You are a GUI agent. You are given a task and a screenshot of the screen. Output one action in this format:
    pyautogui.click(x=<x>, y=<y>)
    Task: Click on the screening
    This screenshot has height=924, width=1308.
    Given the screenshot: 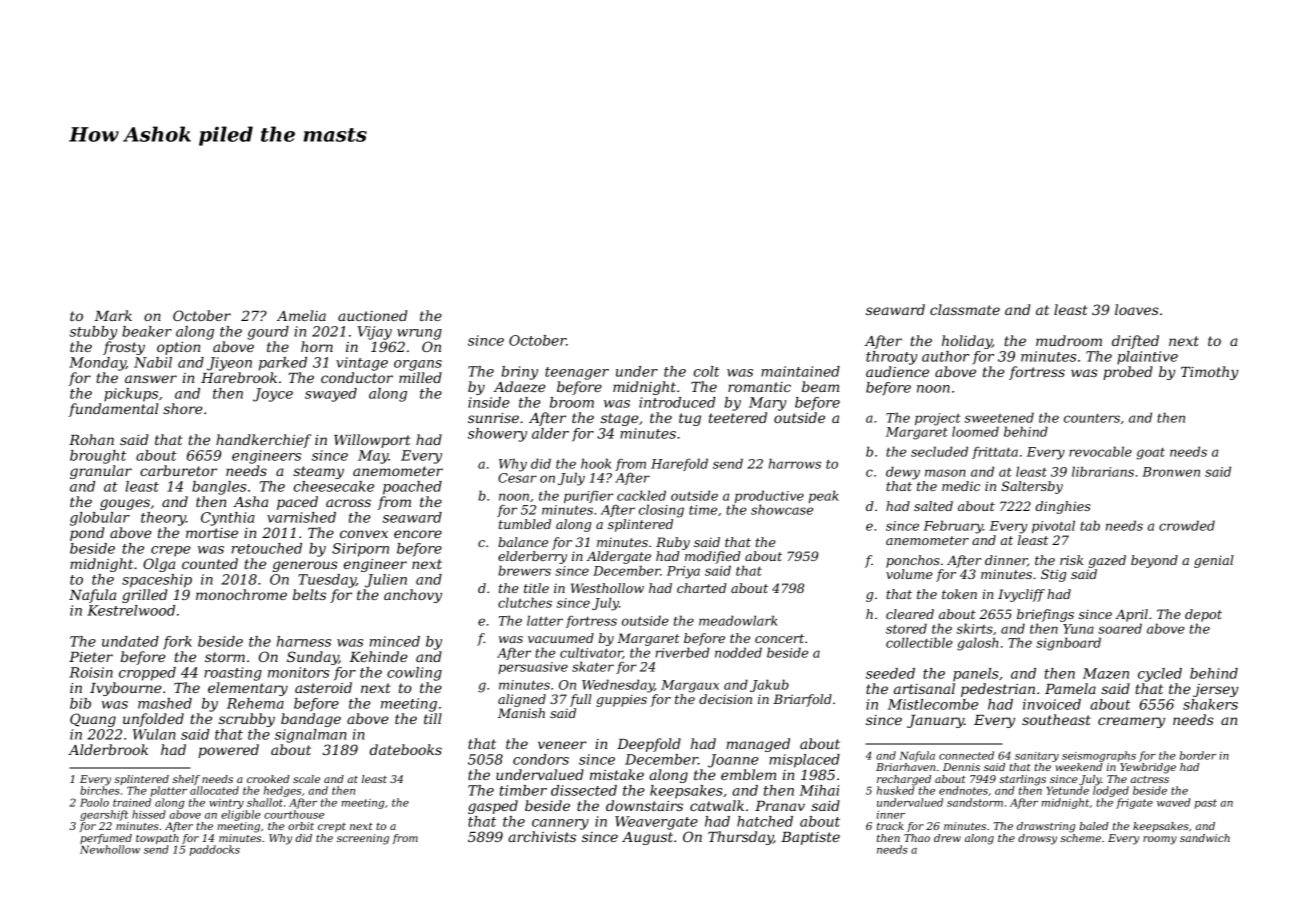 What is the action you would take?
    pyautogui.click(x=363, y=839)
